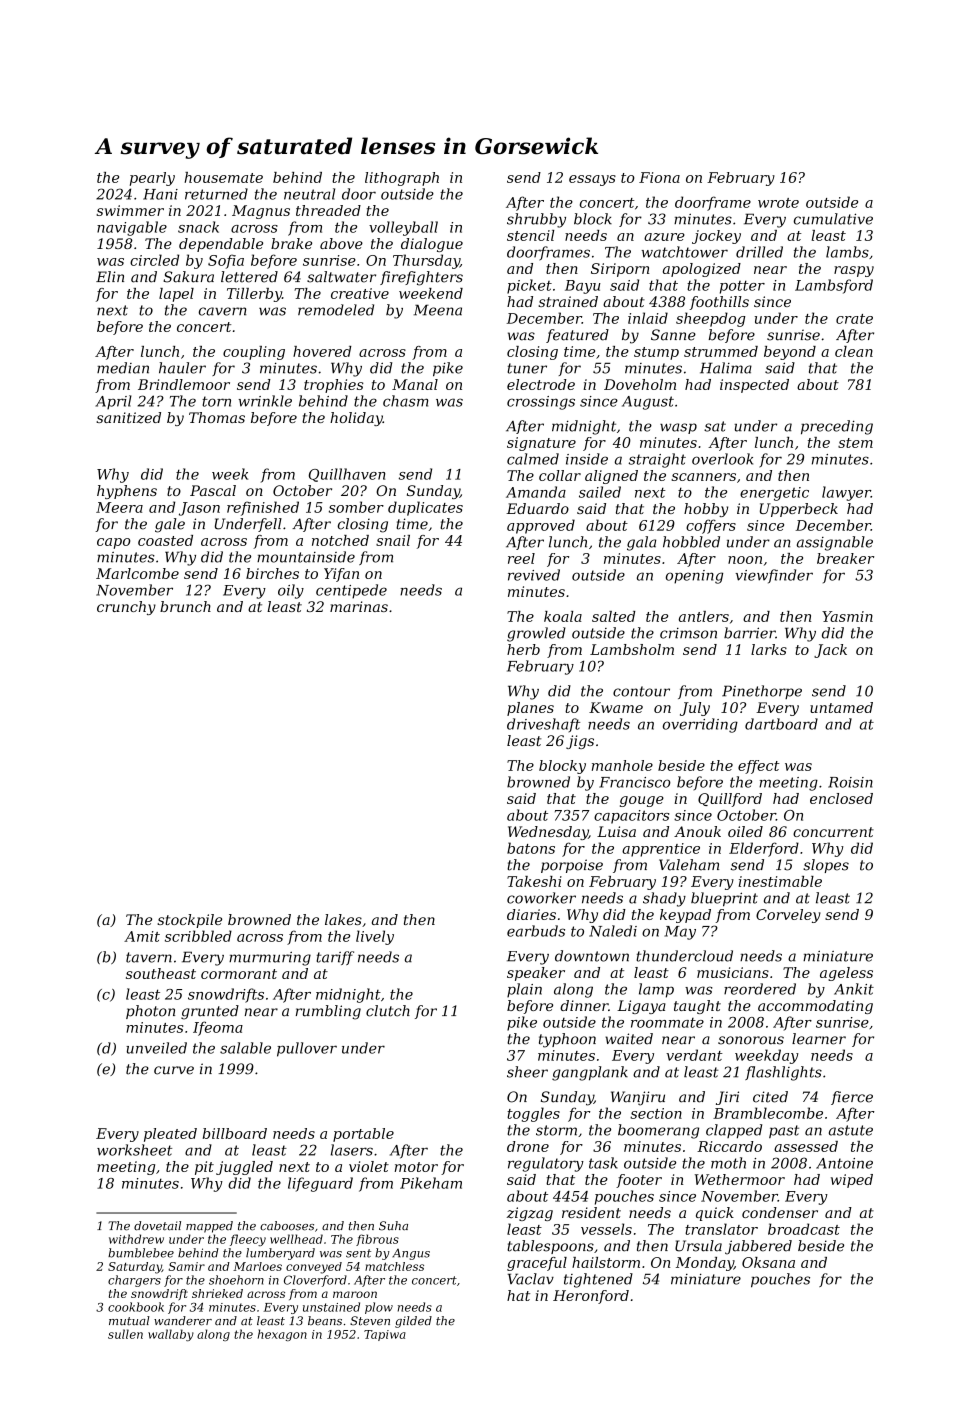 This screenshot has width=970, height=1405. What do you see at coordinates (523, 649) in the screenshot?
I see `herb` at bounding box center [523, 649].
